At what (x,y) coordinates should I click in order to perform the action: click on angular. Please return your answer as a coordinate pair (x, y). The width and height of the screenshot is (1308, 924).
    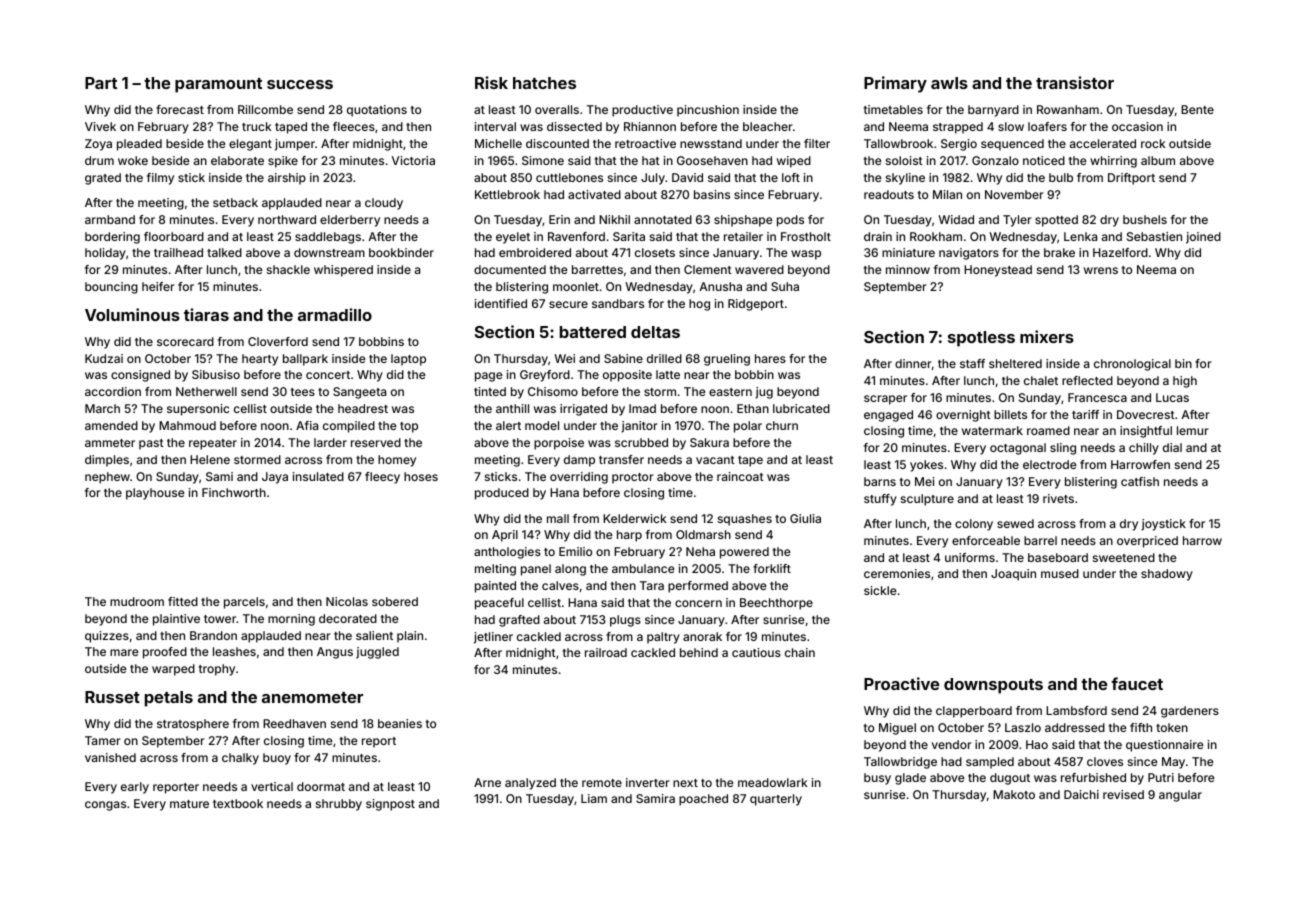
    Looking at the image, I should click on (1180, 796).
